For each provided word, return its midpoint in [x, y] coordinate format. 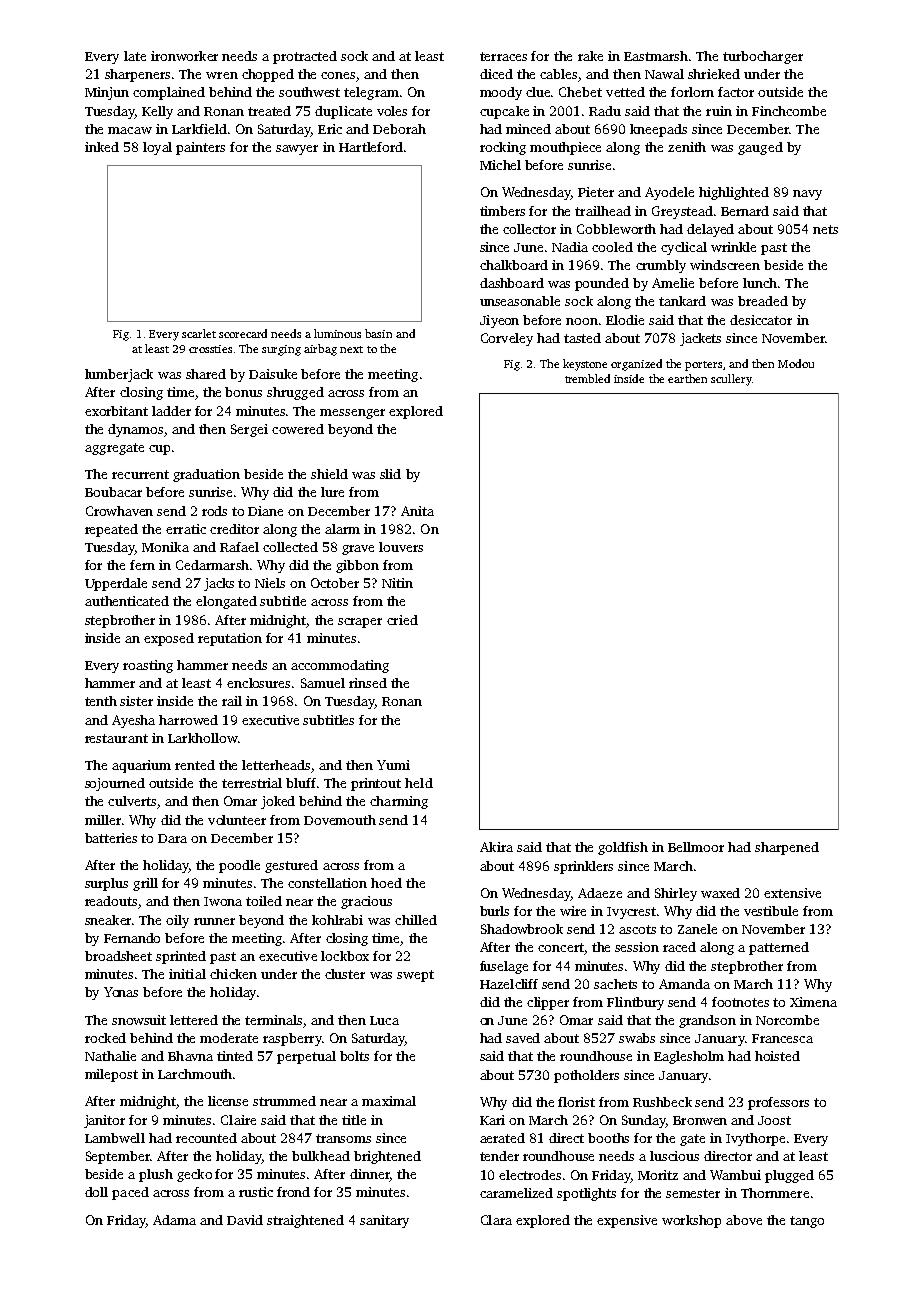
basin [378, 333]
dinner [370, 1175]
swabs [637, 1038]
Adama [174, 1220]
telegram [371, 93]
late [135, 56]
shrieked [714, 74]
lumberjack [119, 375]
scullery [731, 380]
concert [561, 947]
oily [177, 921]
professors [778, 1103]
